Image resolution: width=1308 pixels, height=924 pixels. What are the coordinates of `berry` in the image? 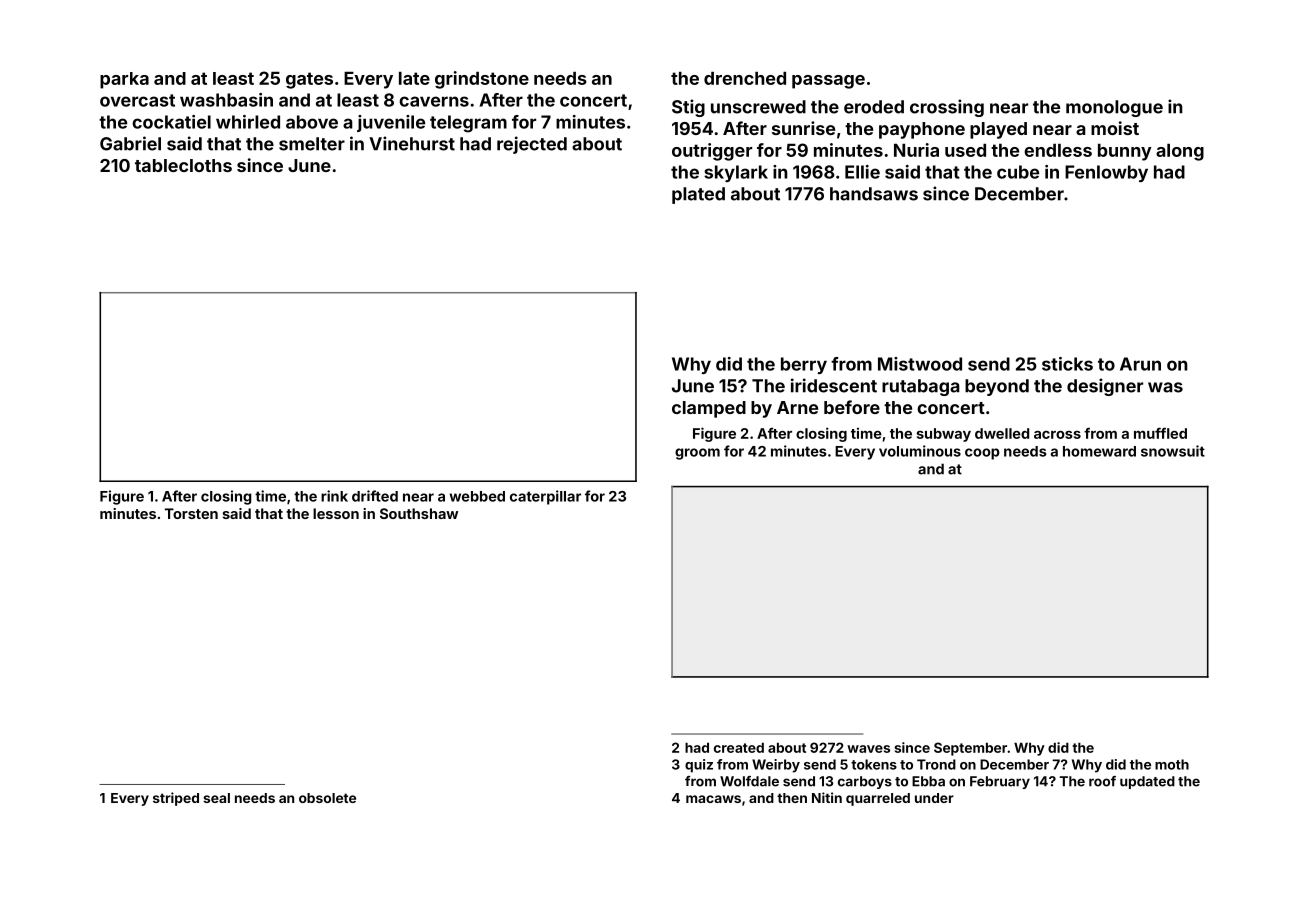 It's located at (804, 365).
